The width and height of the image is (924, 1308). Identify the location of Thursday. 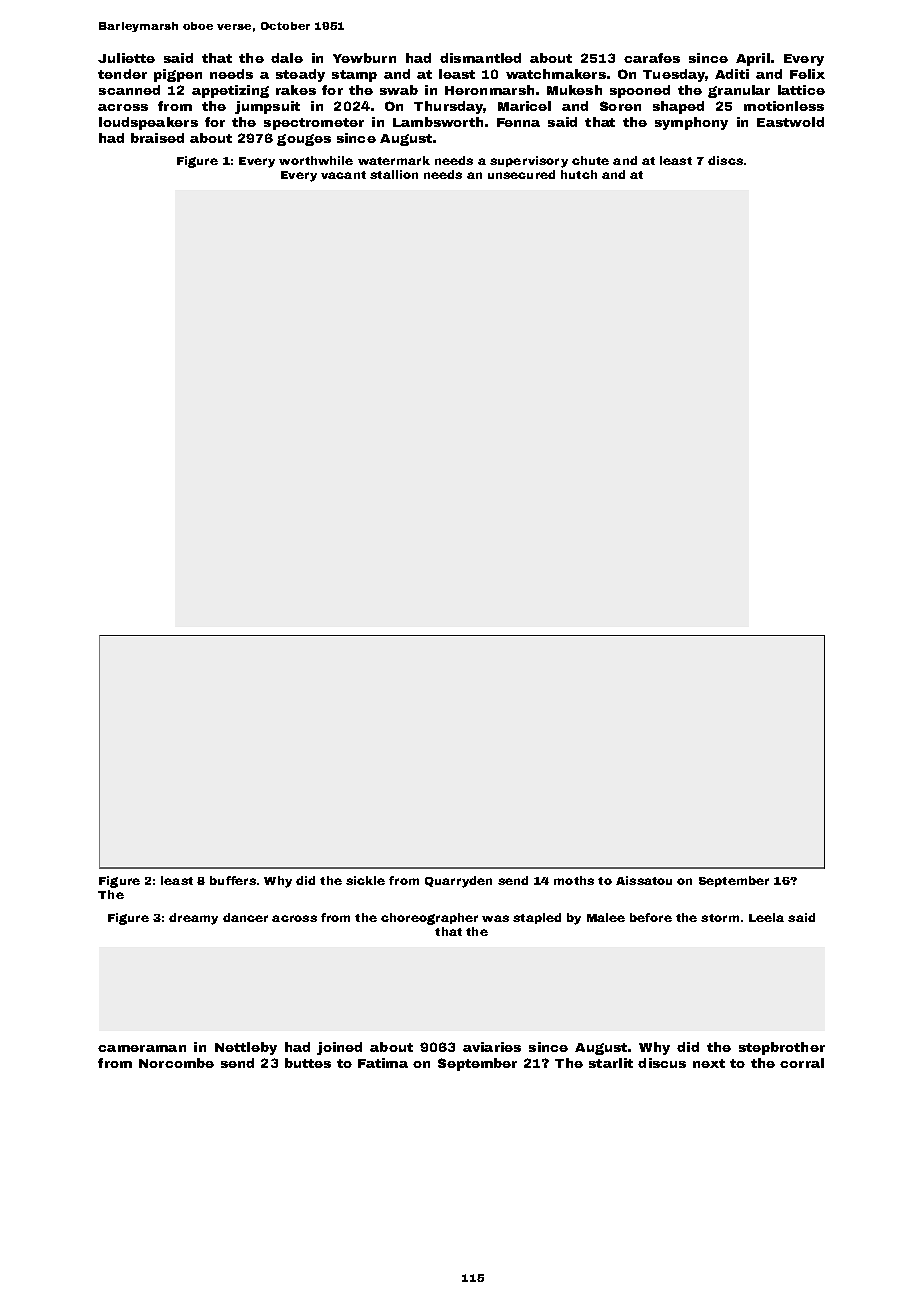
(449, 107).
